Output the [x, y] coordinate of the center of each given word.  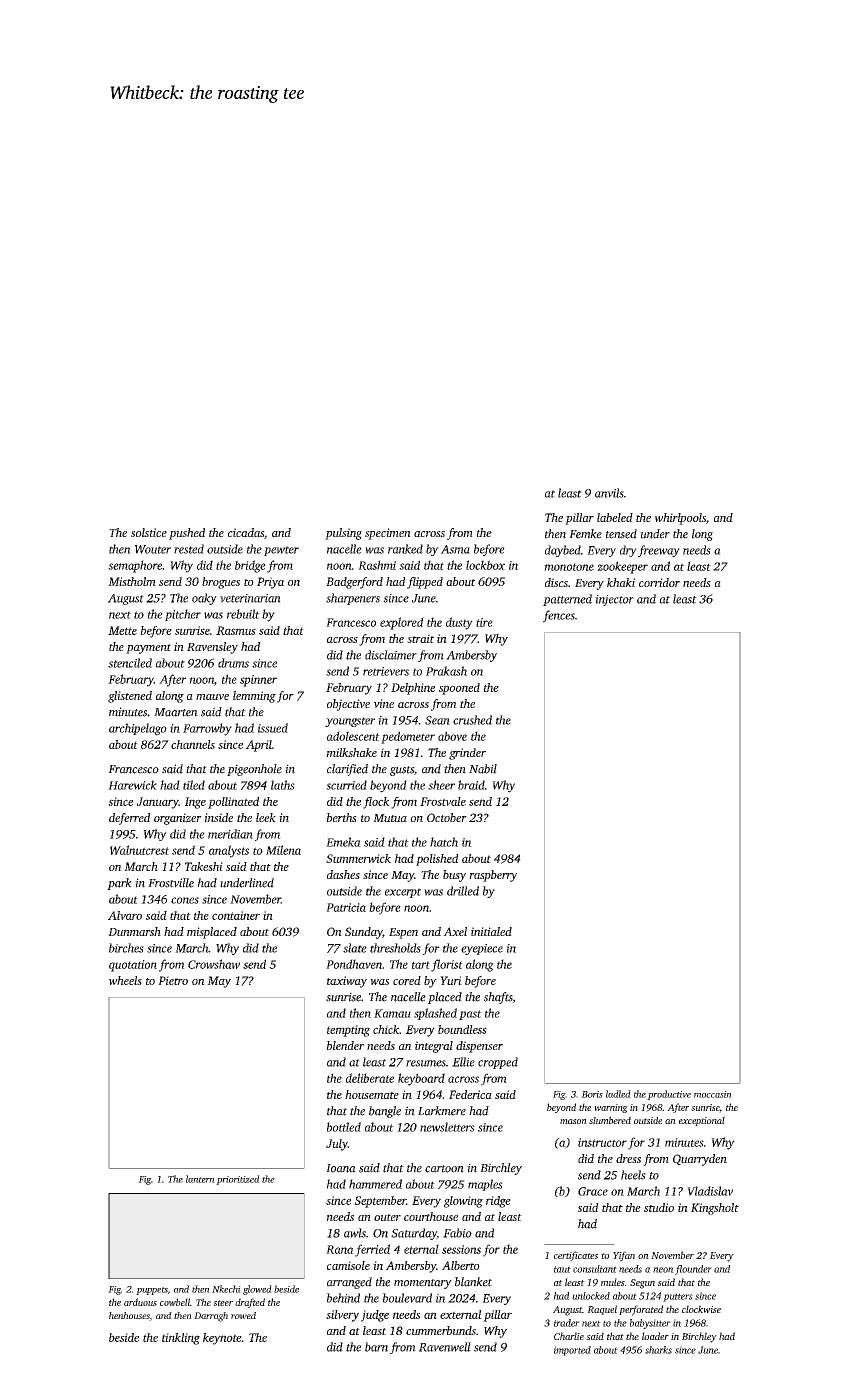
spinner [258, 681]
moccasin [713, 1094]
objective [348, 705]
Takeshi [204, 866]
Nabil [483, 769]
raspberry [493, 876]
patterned [567, 600]
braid [471, 785]
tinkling [181, 1339]
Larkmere [442, 1111]
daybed [563, 551]
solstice [149, 532]
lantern [200, 1179]
